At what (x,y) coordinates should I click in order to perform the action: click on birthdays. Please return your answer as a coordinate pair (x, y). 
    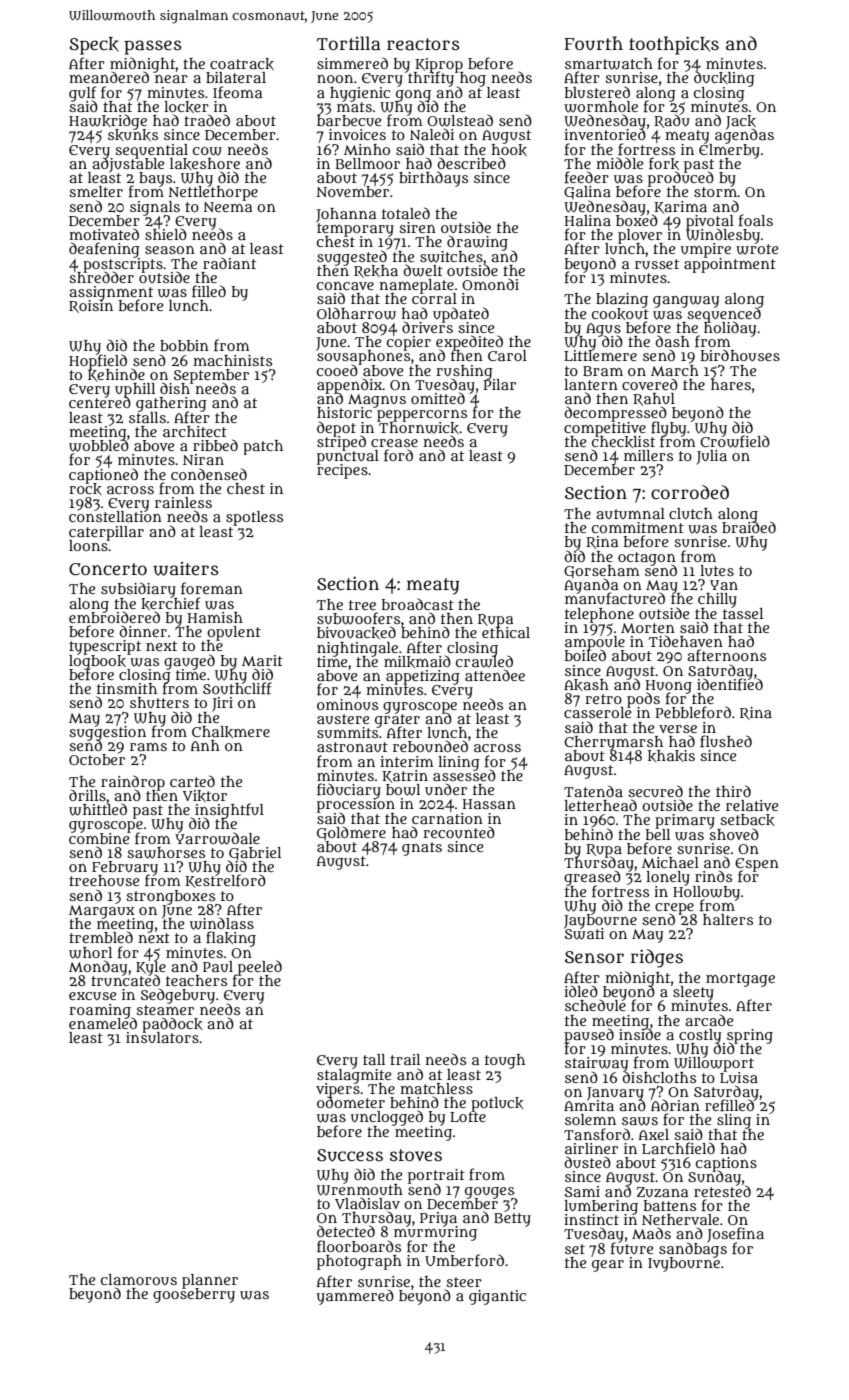
    Looking at the image, I should click on (433, 179).
